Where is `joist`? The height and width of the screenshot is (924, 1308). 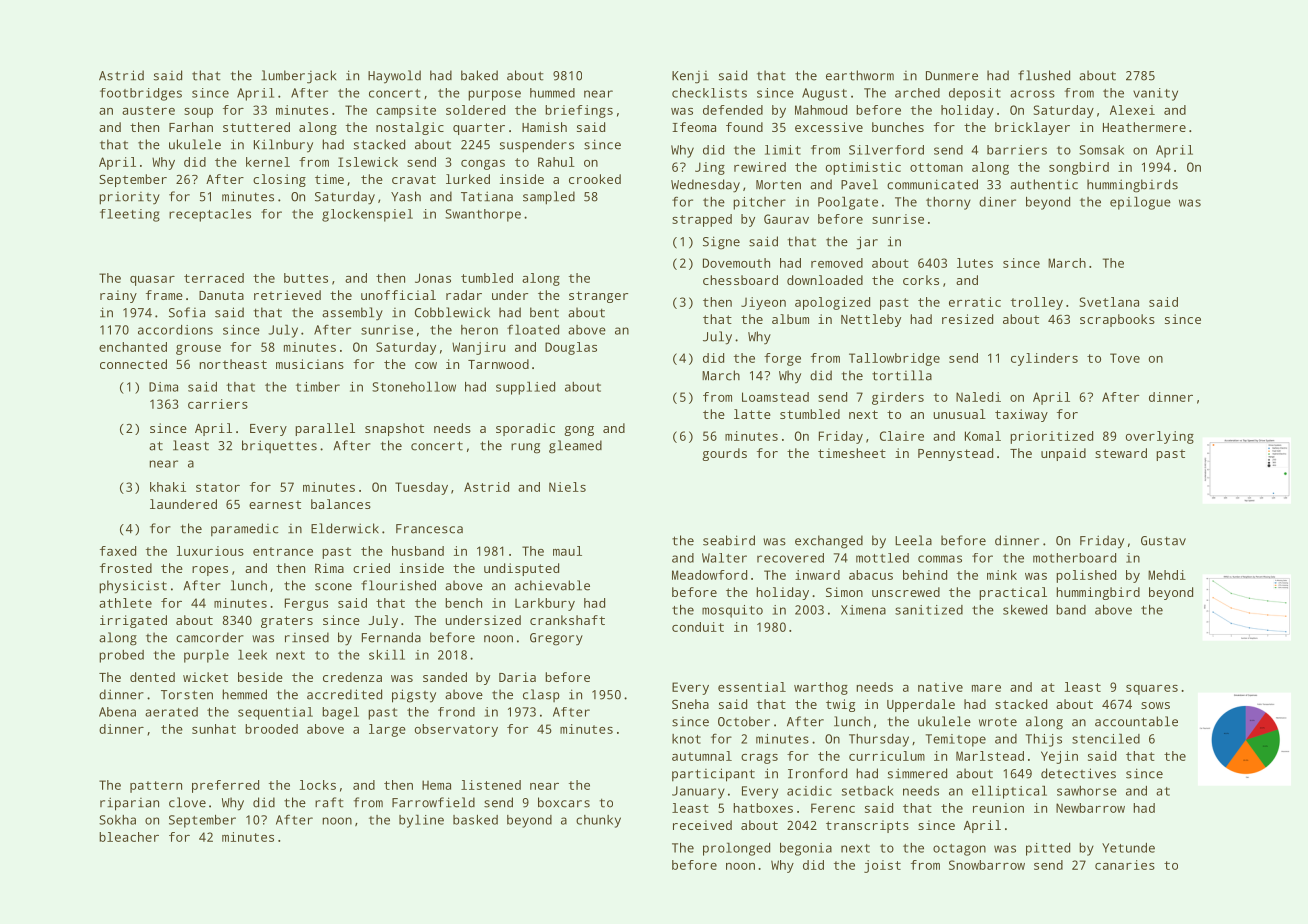 joist is located at coordinates (882, 866).
